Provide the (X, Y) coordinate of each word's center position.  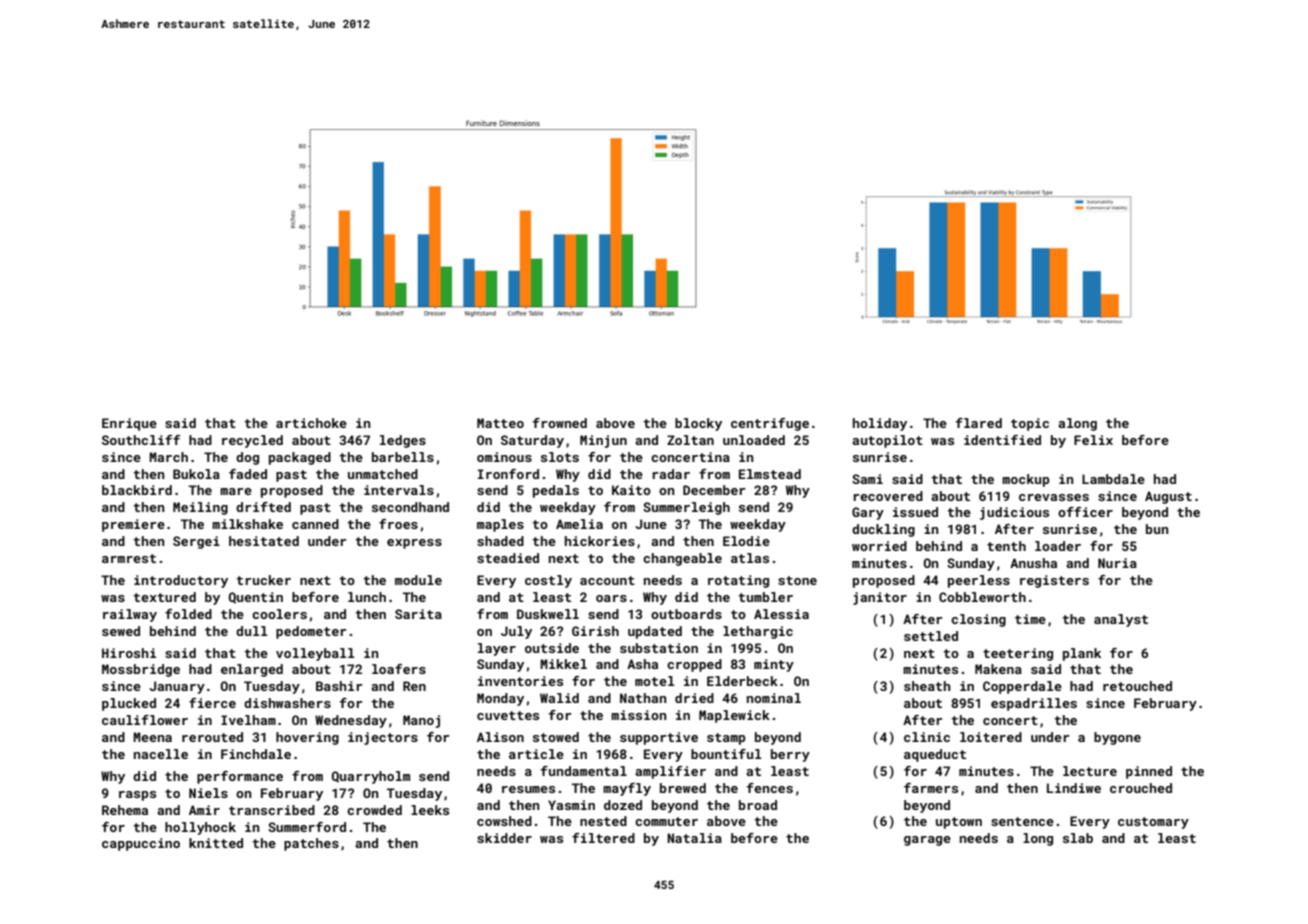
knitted (216, 843)
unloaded (754, 440)
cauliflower (145, 720)
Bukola (196, 474)
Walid (559, 698)
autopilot (887, 441)
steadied (508, 558)
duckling (883, 530)
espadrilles (1034, 704)
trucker (263, 580)
